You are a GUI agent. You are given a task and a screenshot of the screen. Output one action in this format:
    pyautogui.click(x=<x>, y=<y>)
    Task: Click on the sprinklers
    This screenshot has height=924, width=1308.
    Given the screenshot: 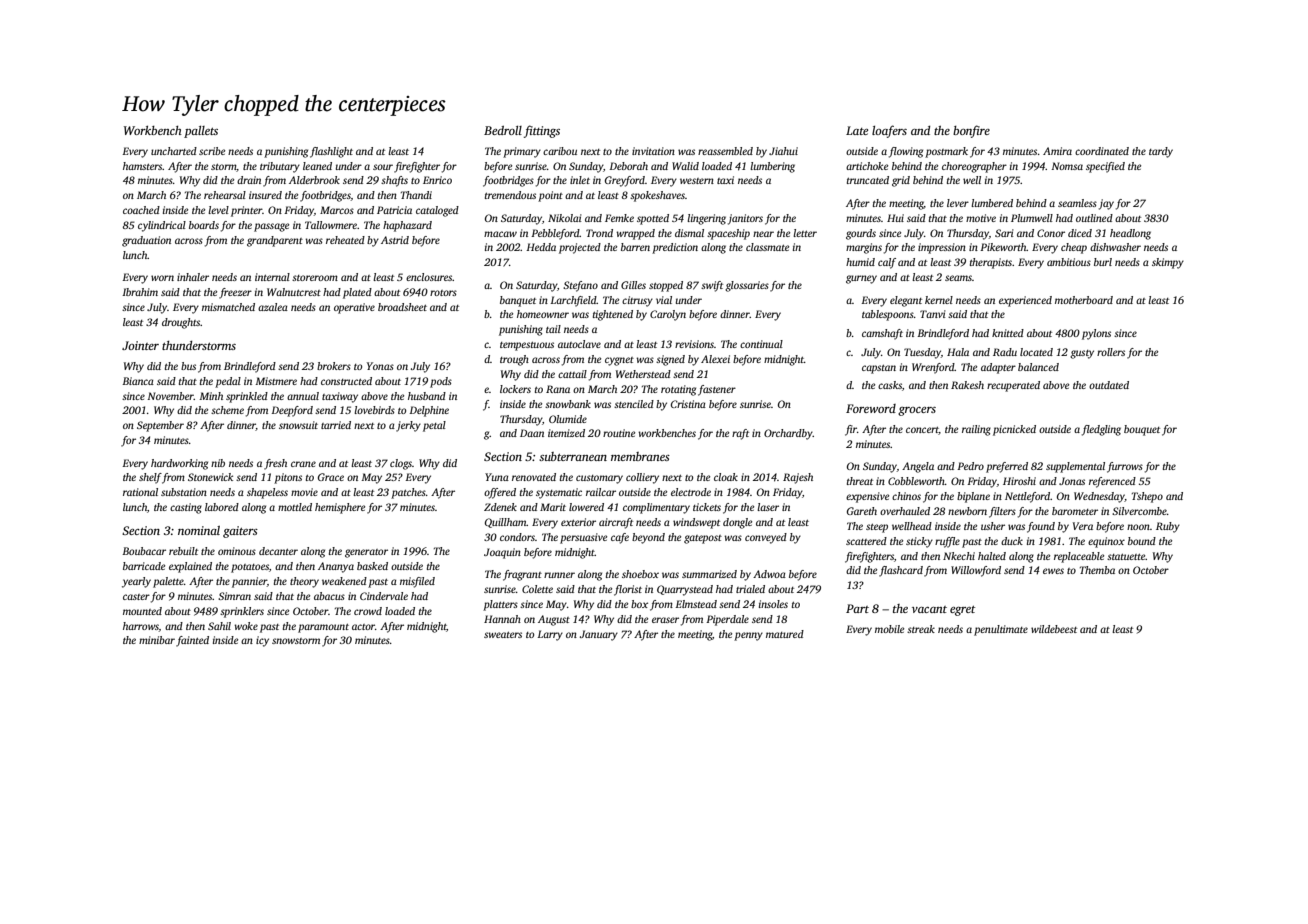 What is the action you would take?
    pyautogui.click(x=242, y=612)
